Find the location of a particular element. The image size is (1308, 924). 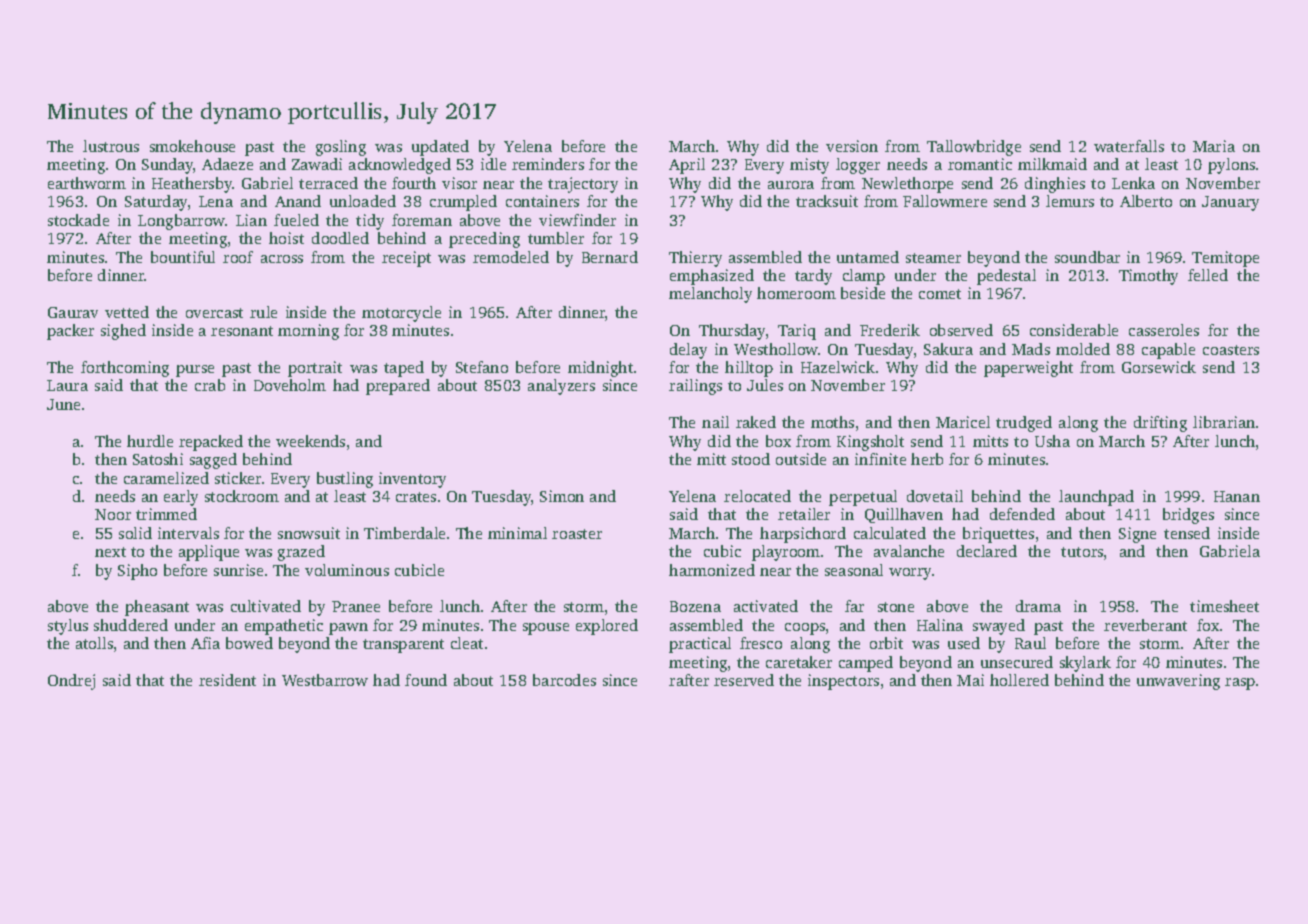

capable is located at coordinates (1168, 351).
